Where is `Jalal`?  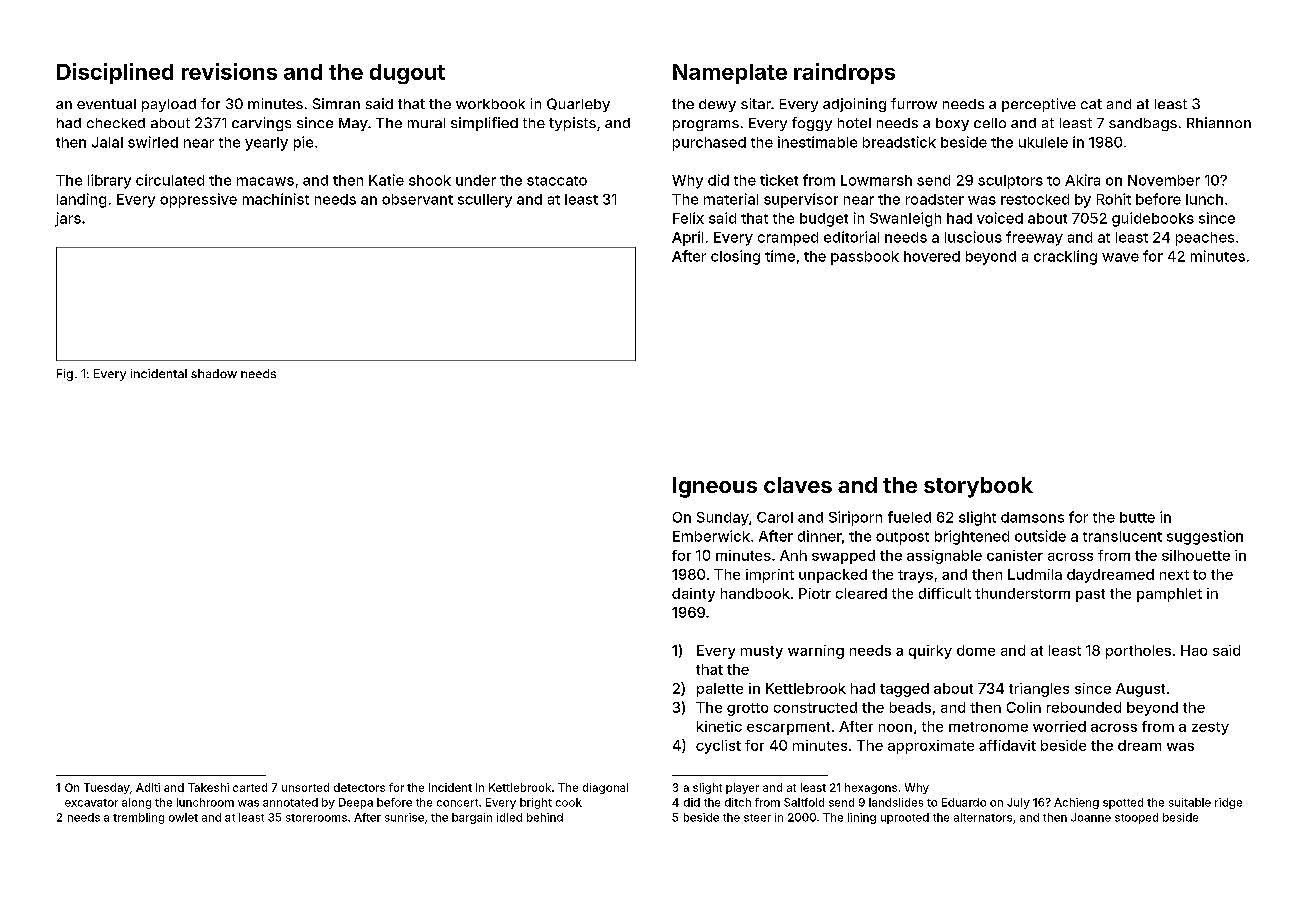
Jalal is located at coordinates (107, 142).
